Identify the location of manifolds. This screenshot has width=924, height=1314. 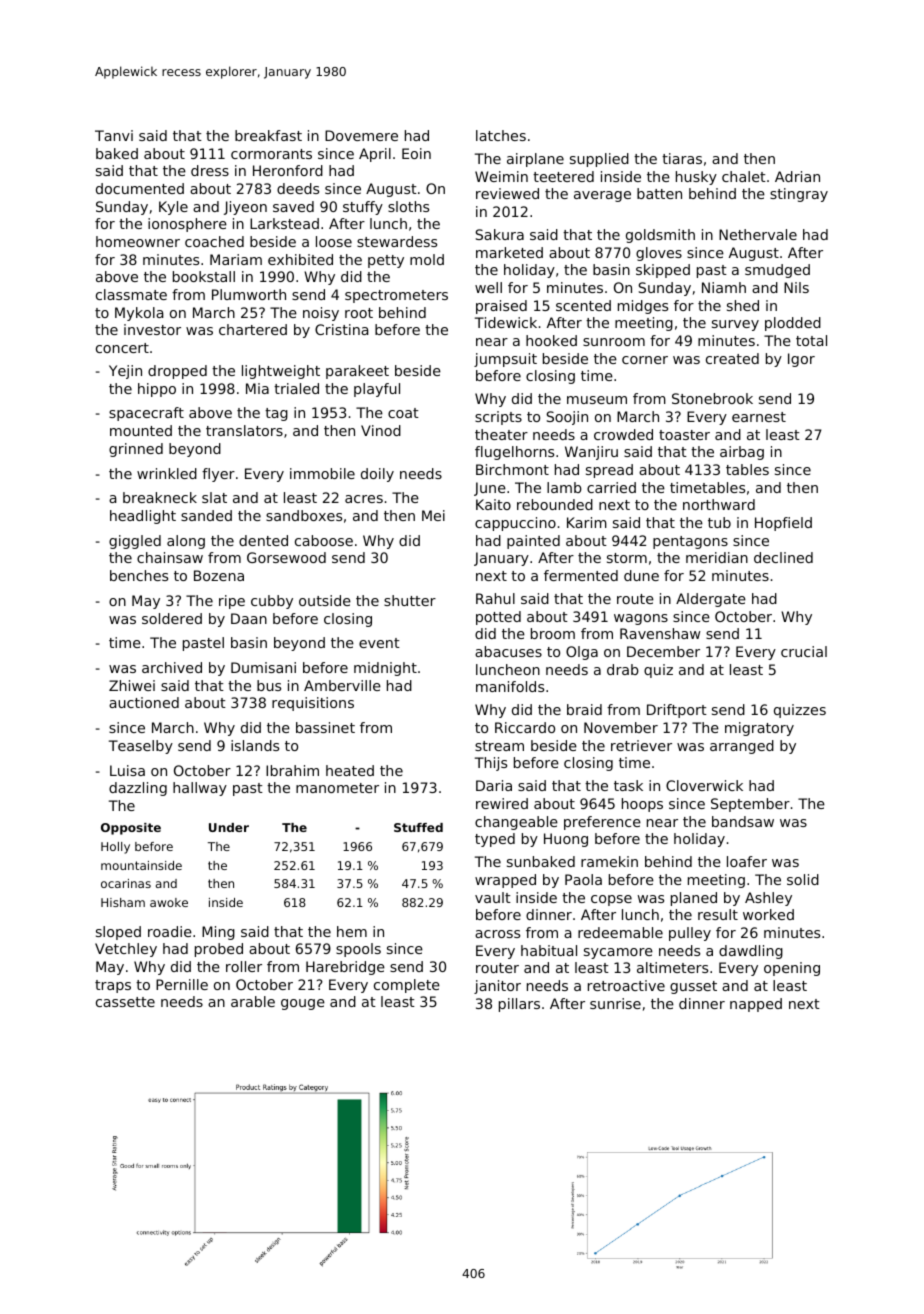
(510, 686).
